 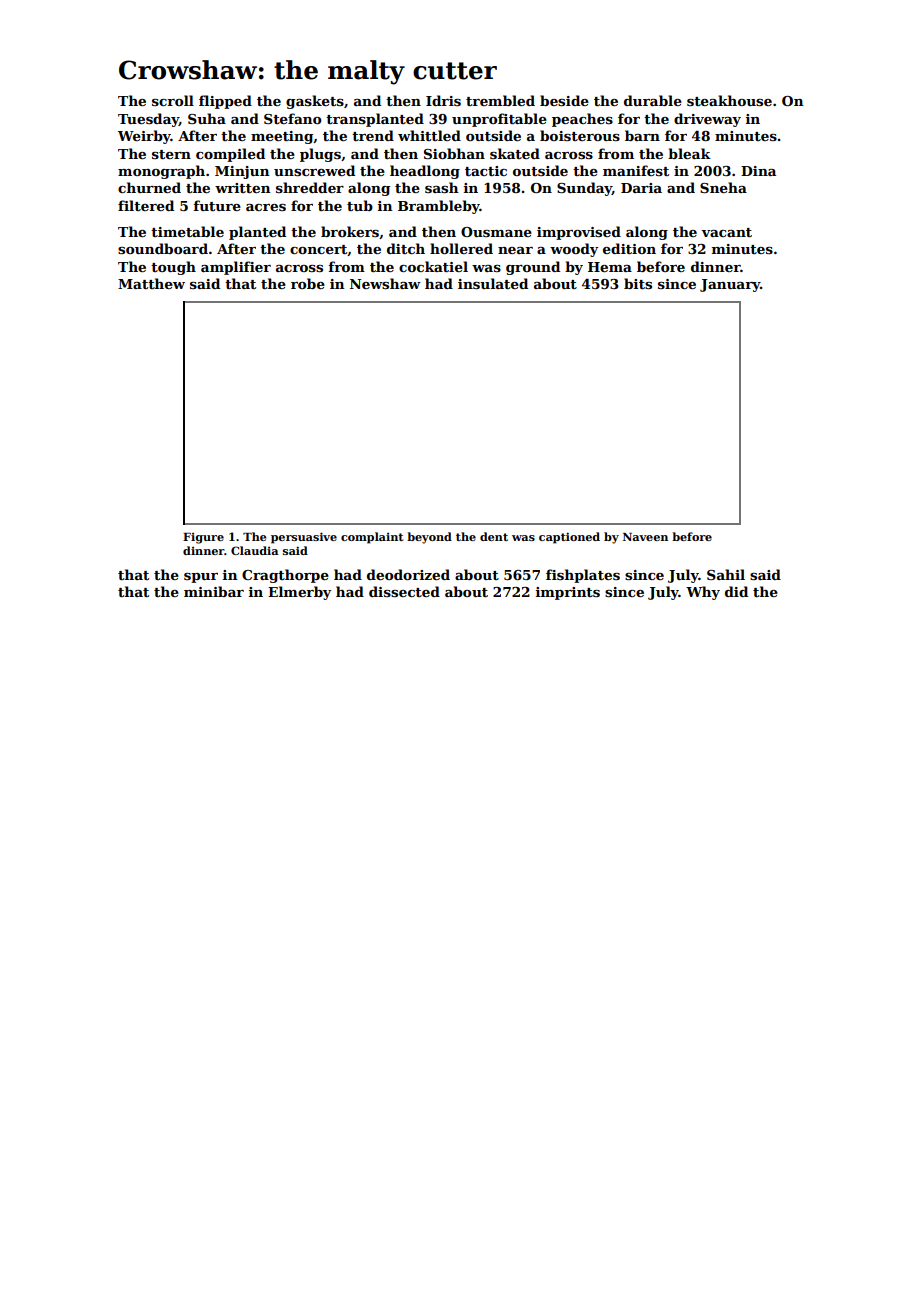 I want to click on robe, so click(x=308, y=283).
